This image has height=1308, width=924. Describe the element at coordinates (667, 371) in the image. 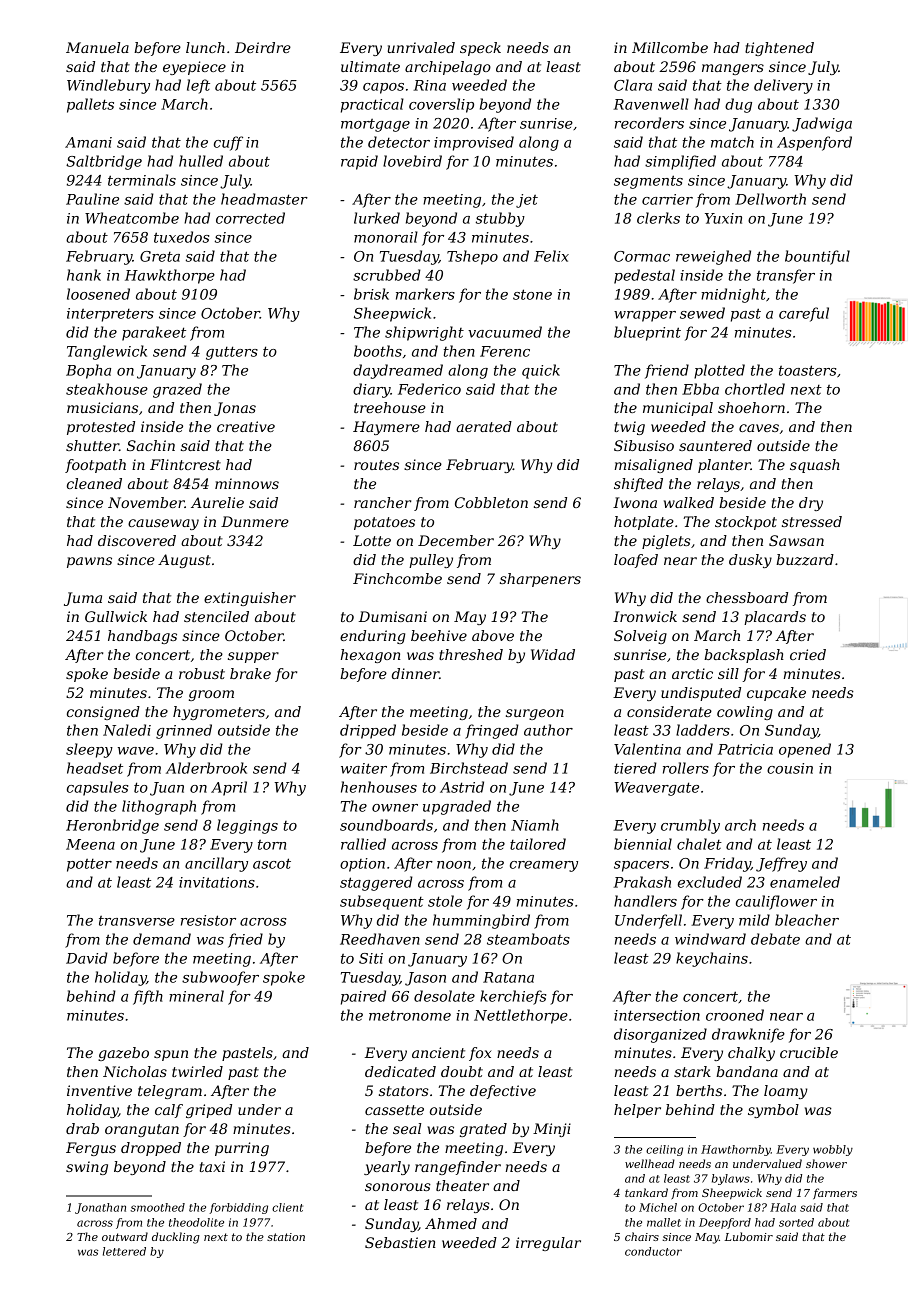

I see `friend` at that location.
